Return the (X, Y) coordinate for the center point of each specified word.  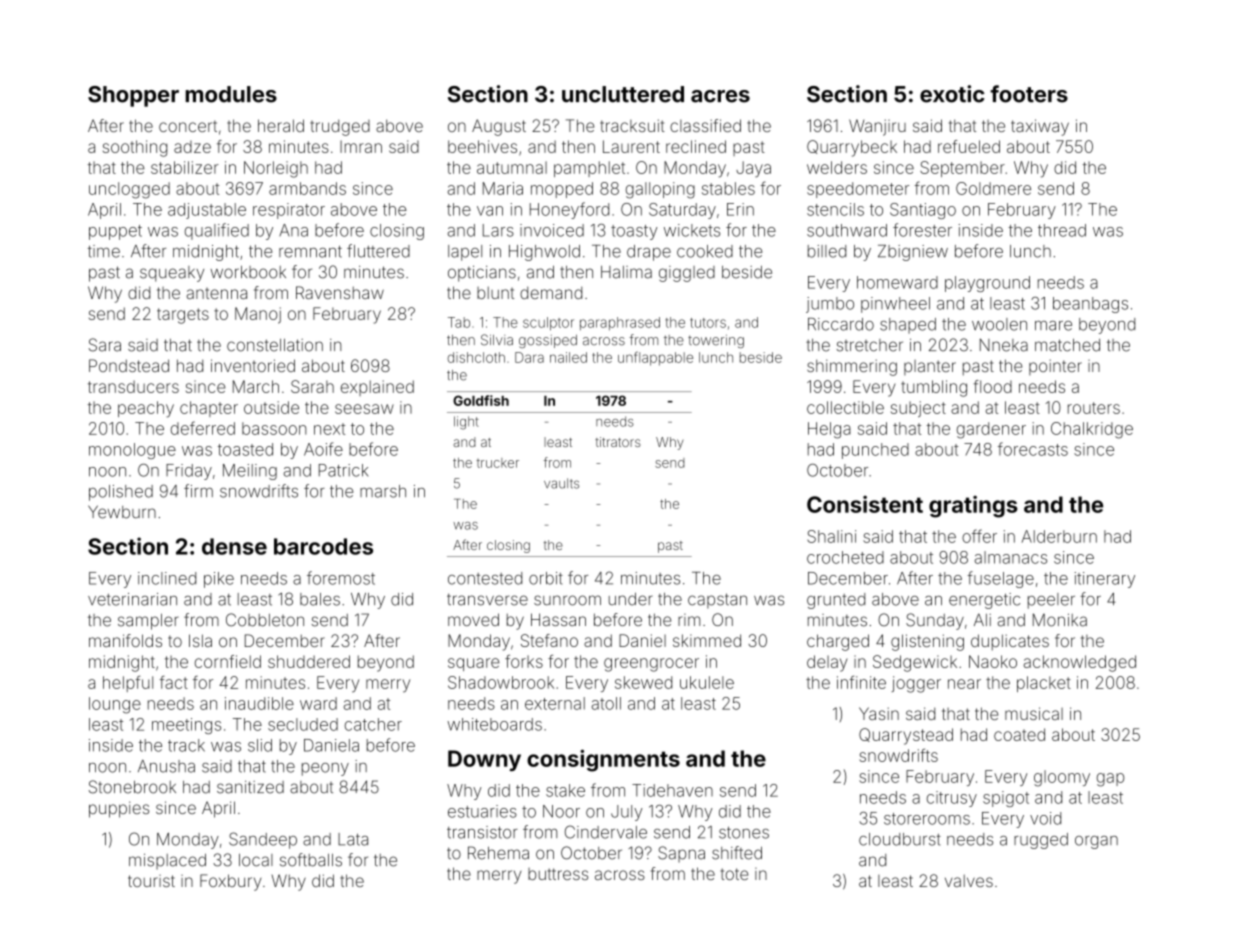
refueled (969, 146)
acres (720, 96)
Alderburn (1059, 536)
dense (234, 546)
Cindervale (606, 832)
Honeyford (569, 210)
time (104, 251)
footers (1029, 94)
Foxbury (231, 882)
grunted (836, 601)
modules (231, 94)
